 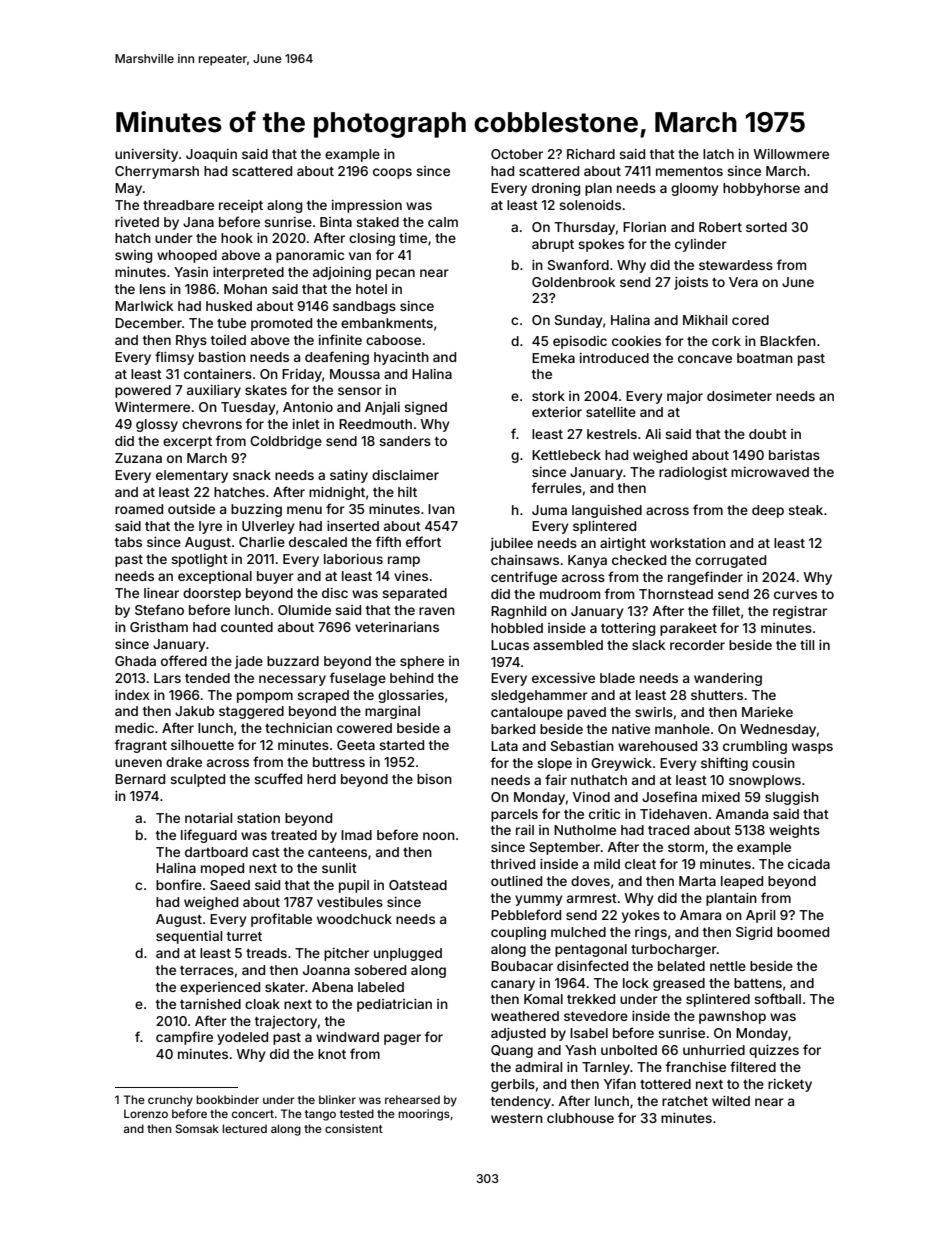 What do you see at coordinates (425, 408) in the screenshot?
I see `signed` at bounding box center [425, 408].
